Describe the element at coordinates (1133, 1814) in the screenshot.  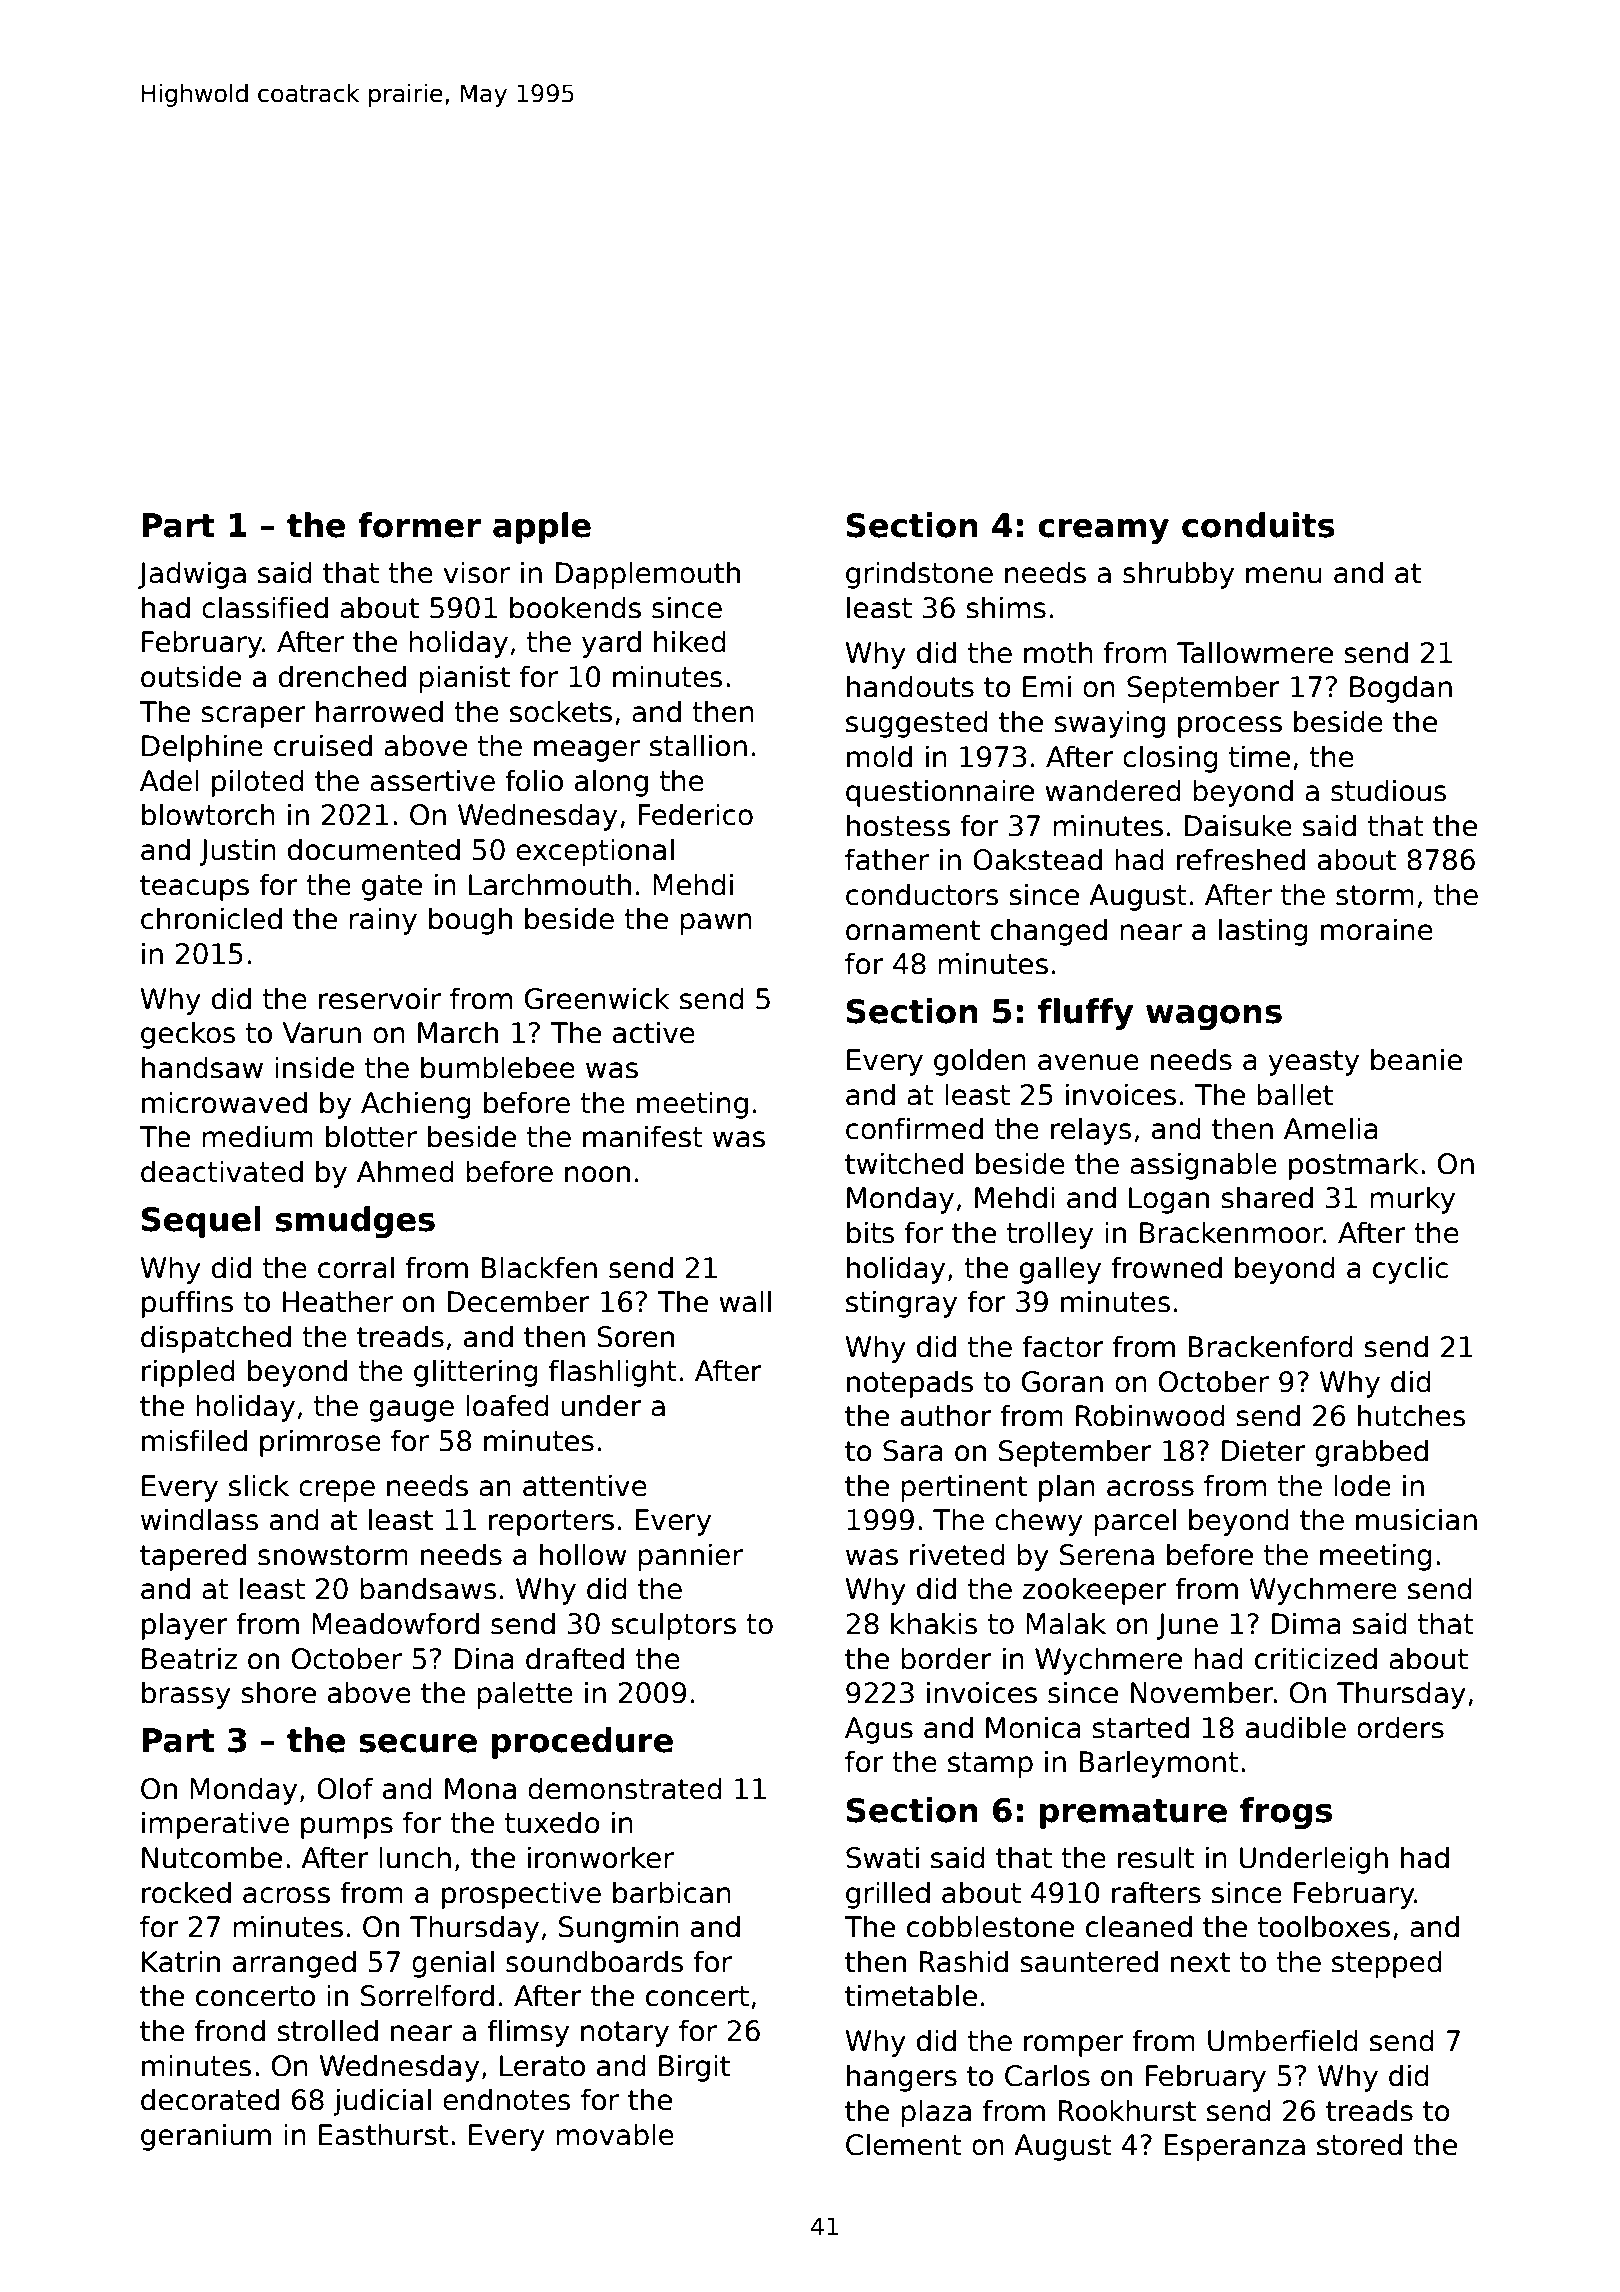
I see `premature` at that location.
